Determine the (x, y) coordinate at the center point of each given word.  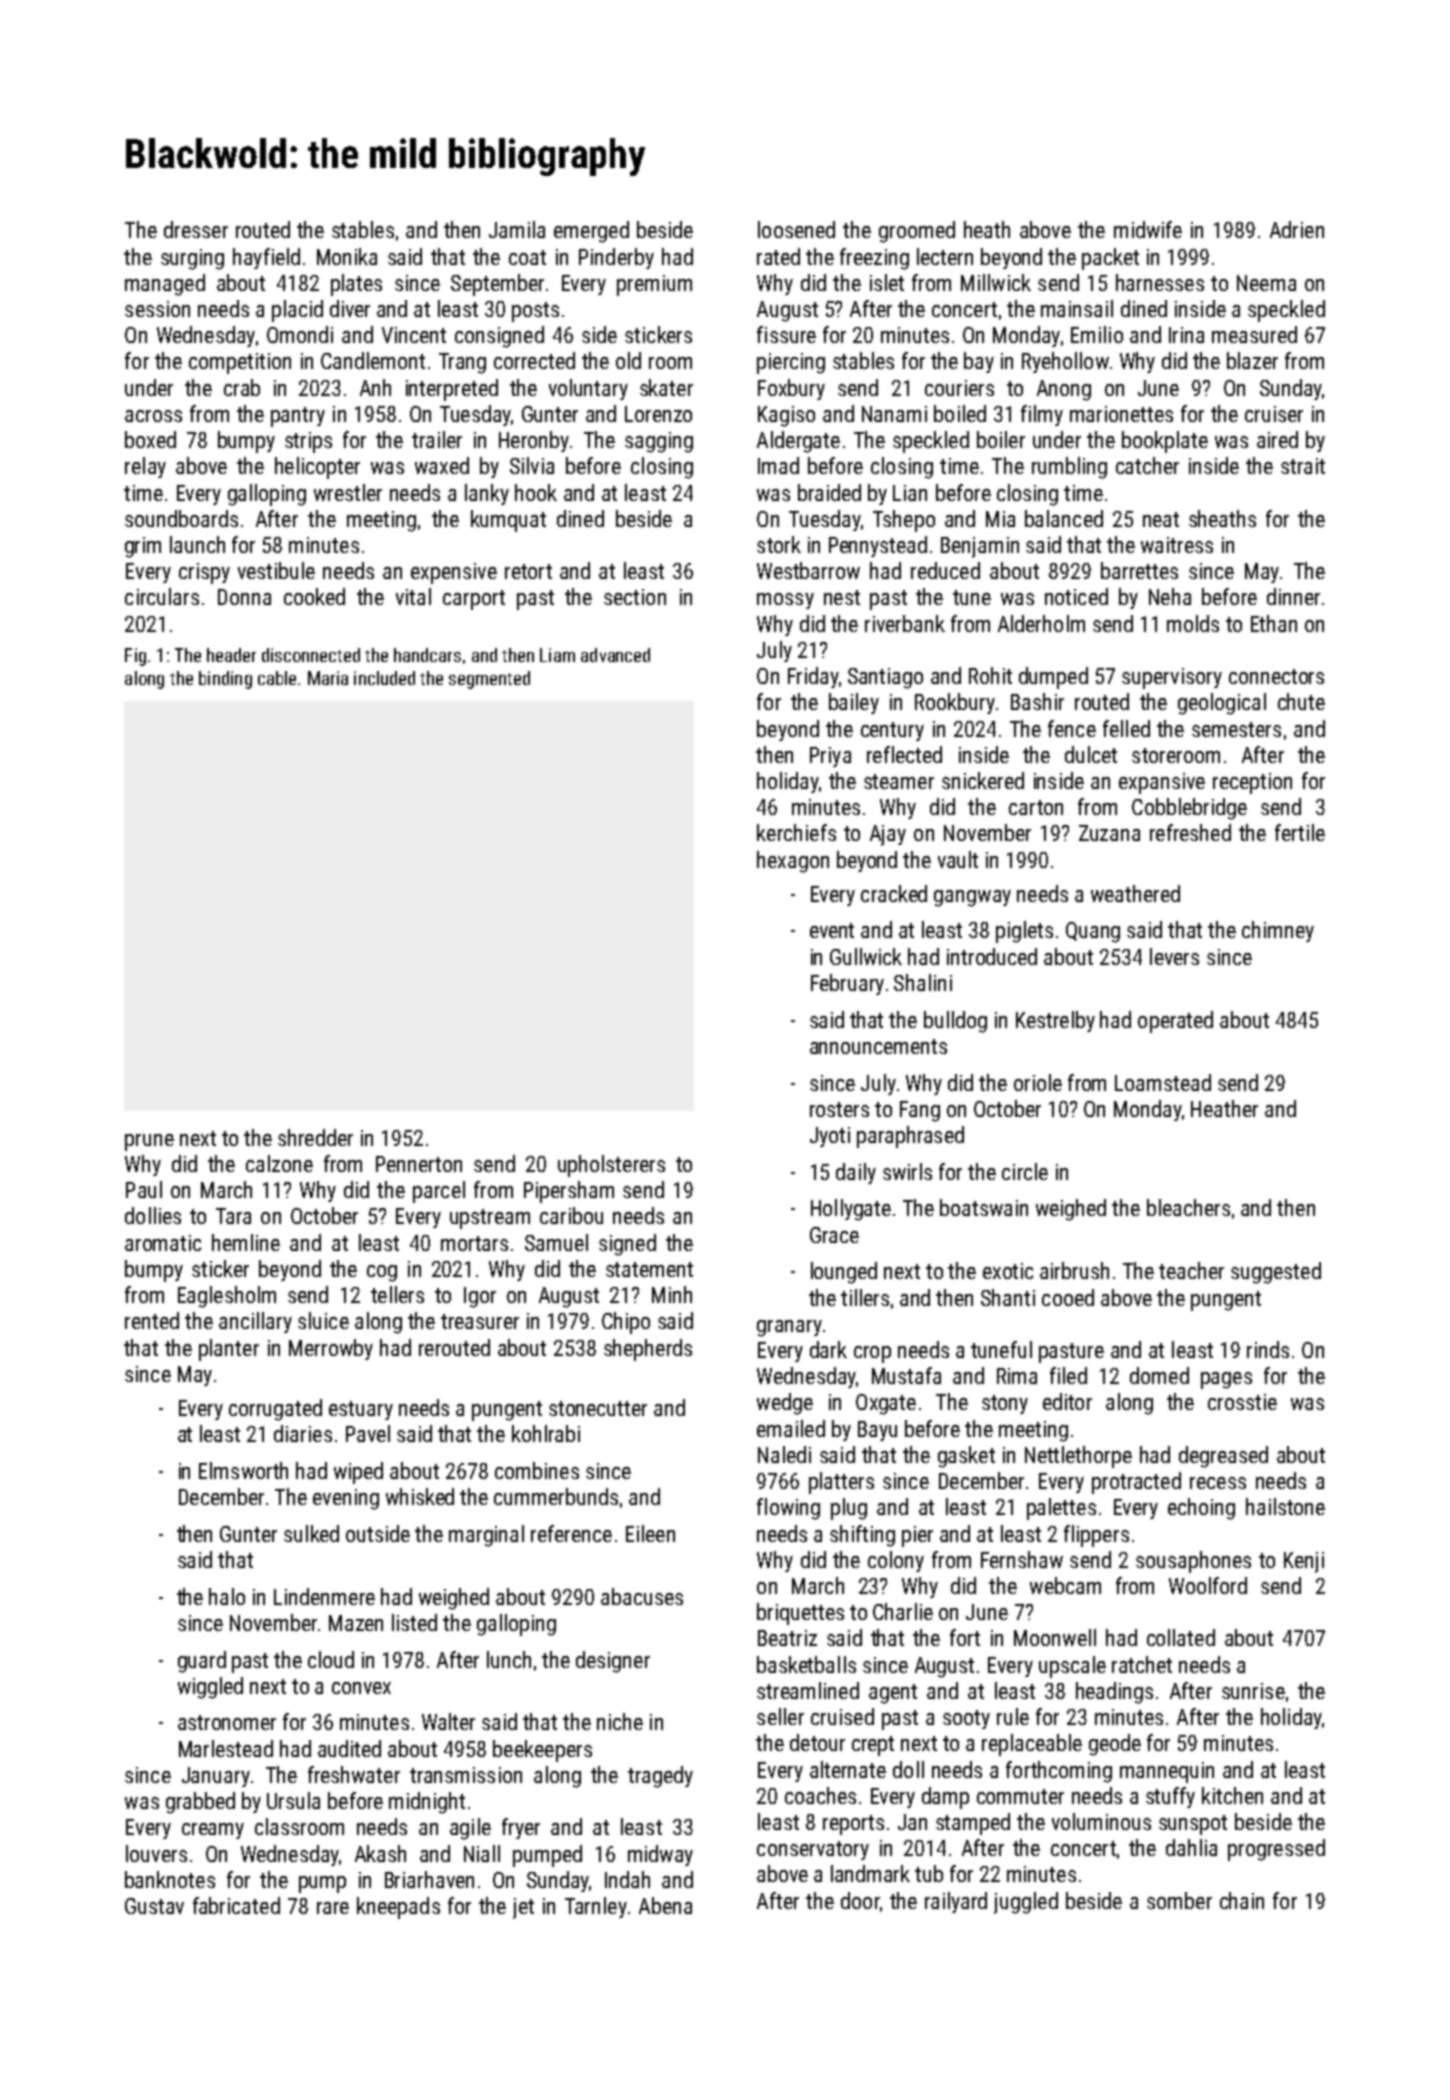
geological (1222, 704)
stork (779, 544)
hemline (246, 1242)
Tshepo (904, 521)
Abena (665, 1905)
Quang (1093, 932)
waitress (1177, 545)
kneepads (398, 1908)
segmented (489, 680)
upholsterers (611, 1166)
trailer (437, 439)
